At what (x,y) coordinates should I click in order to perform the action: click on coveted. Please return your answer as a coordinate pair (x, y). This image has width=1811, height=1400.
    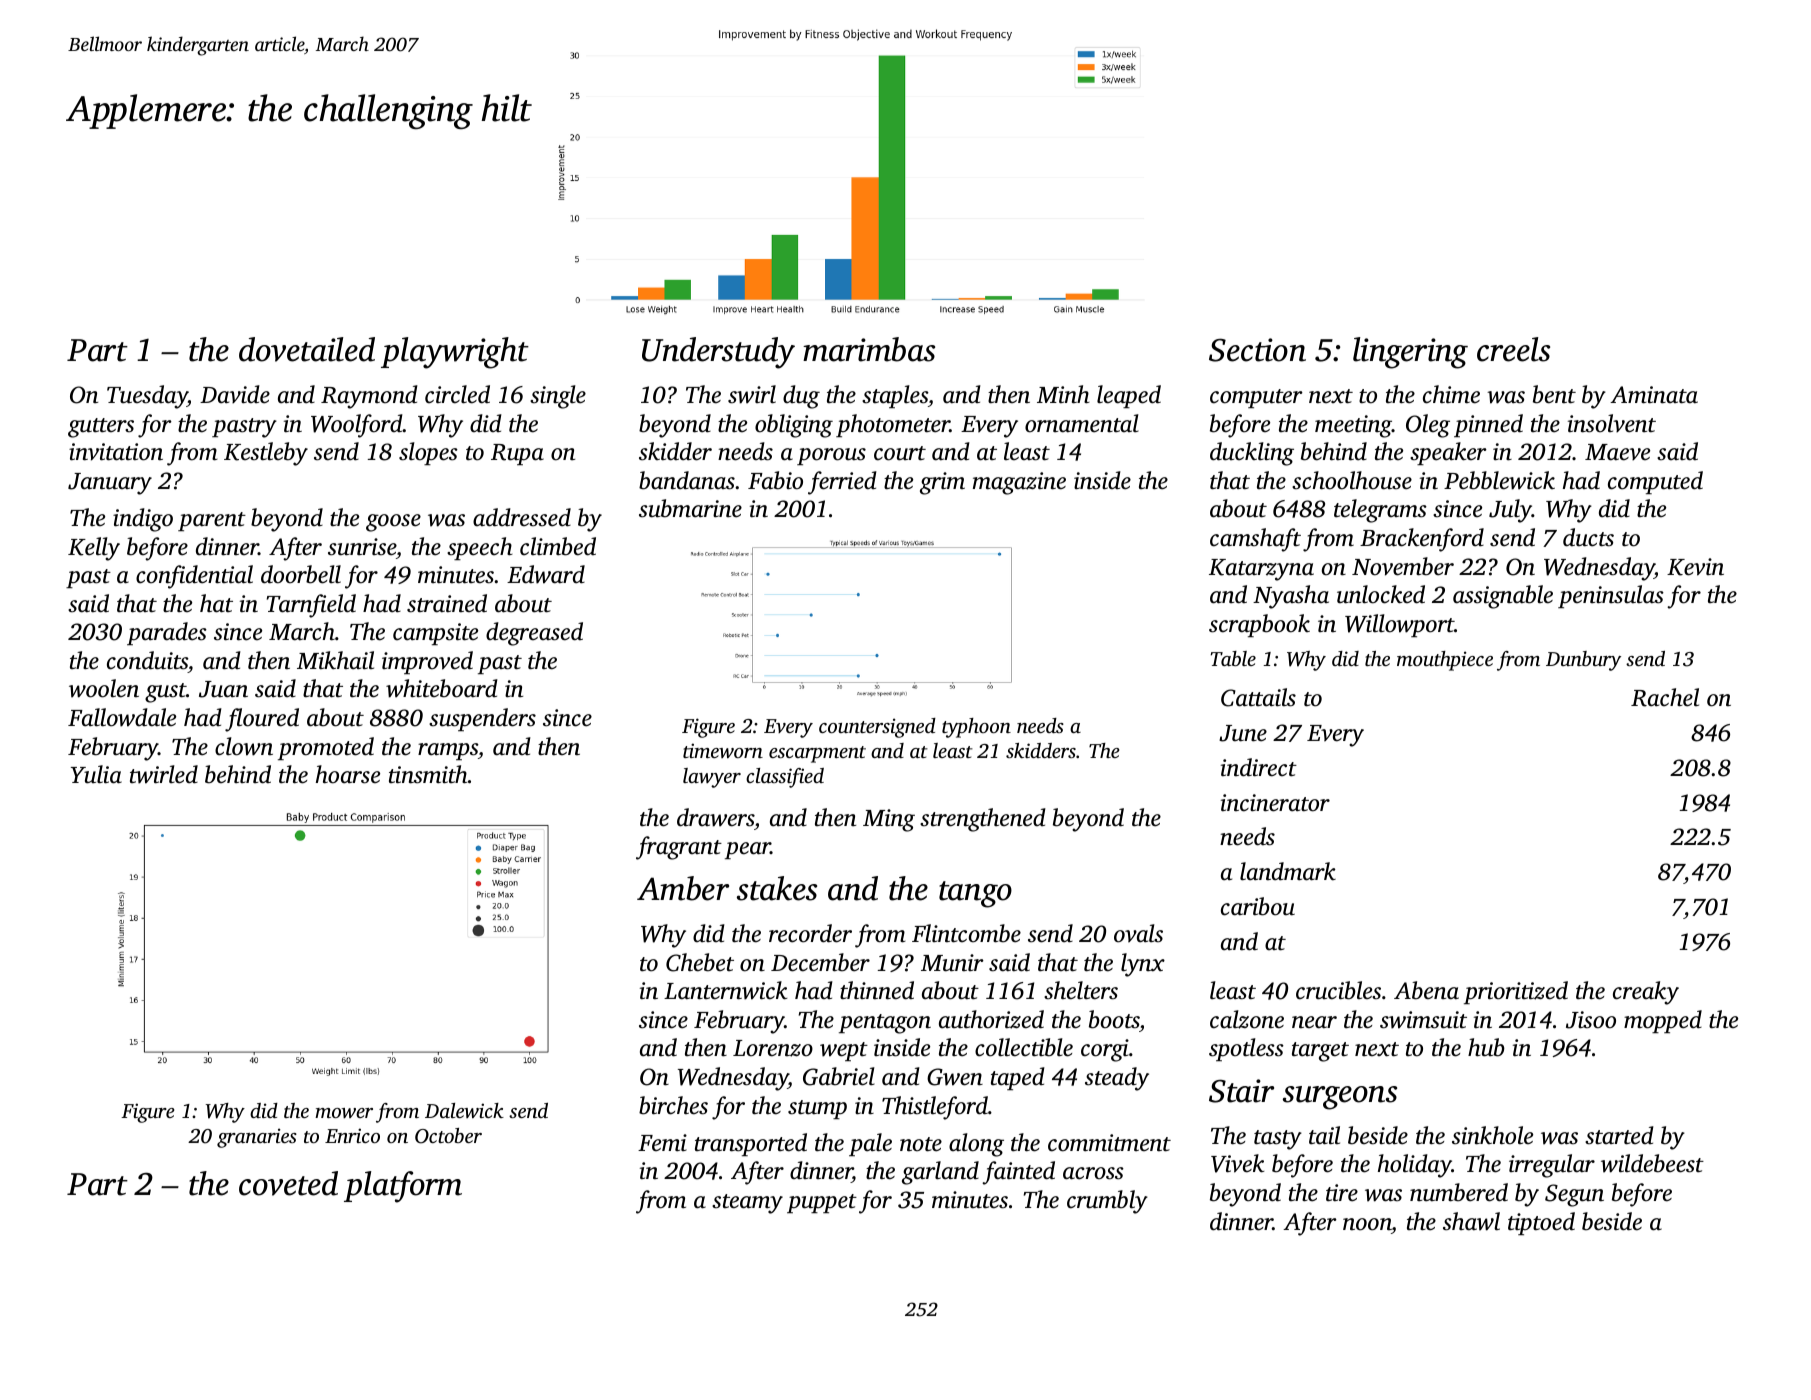
    Looking at the image, I should click on (288, 1183).
